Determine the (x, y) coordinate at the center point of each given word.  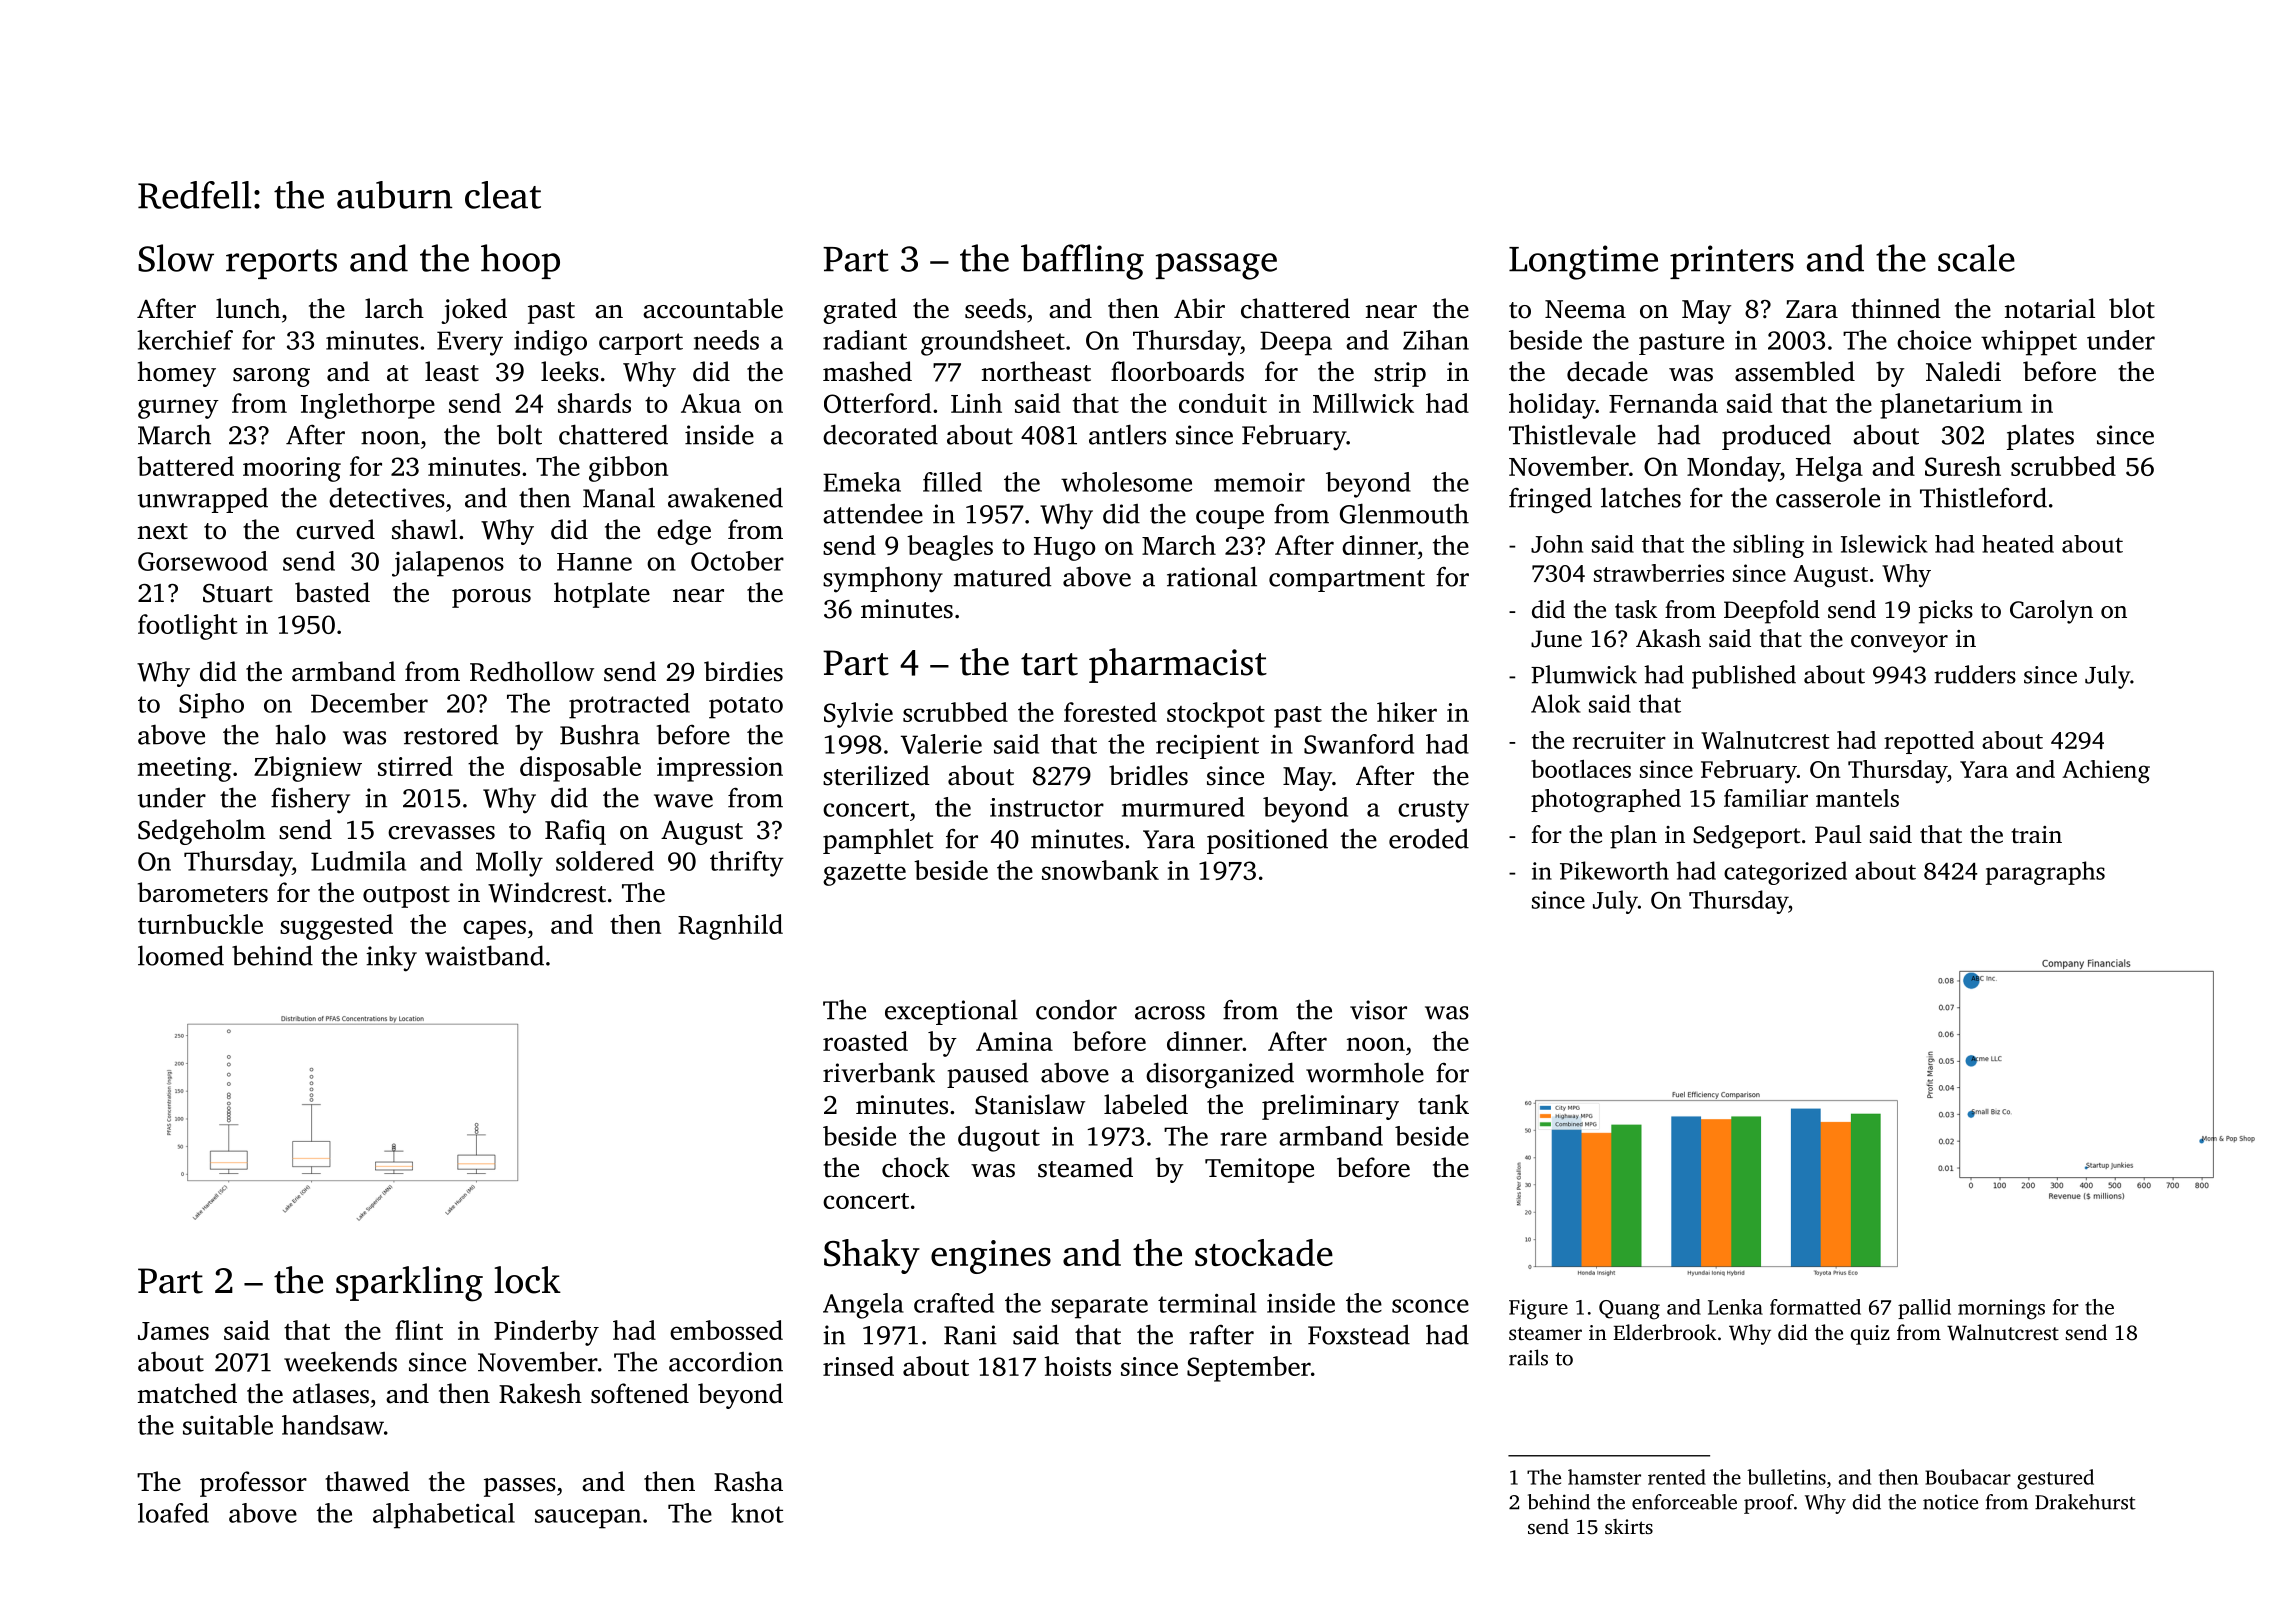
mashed (867, 371)
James (173, 1331)
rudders (1975, 674)
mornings (2001, 1309)
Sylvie (858, 715)
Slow (176, 258)
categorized (1785, 873)
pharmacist (1178, 665)
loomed (181, 955)
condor (1076, 1009)
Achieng (2106, 772)
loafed (173, 1513)
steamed (1085, 1167)
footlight (188, 627)
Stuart (238, 593)
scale (1976, 258)
